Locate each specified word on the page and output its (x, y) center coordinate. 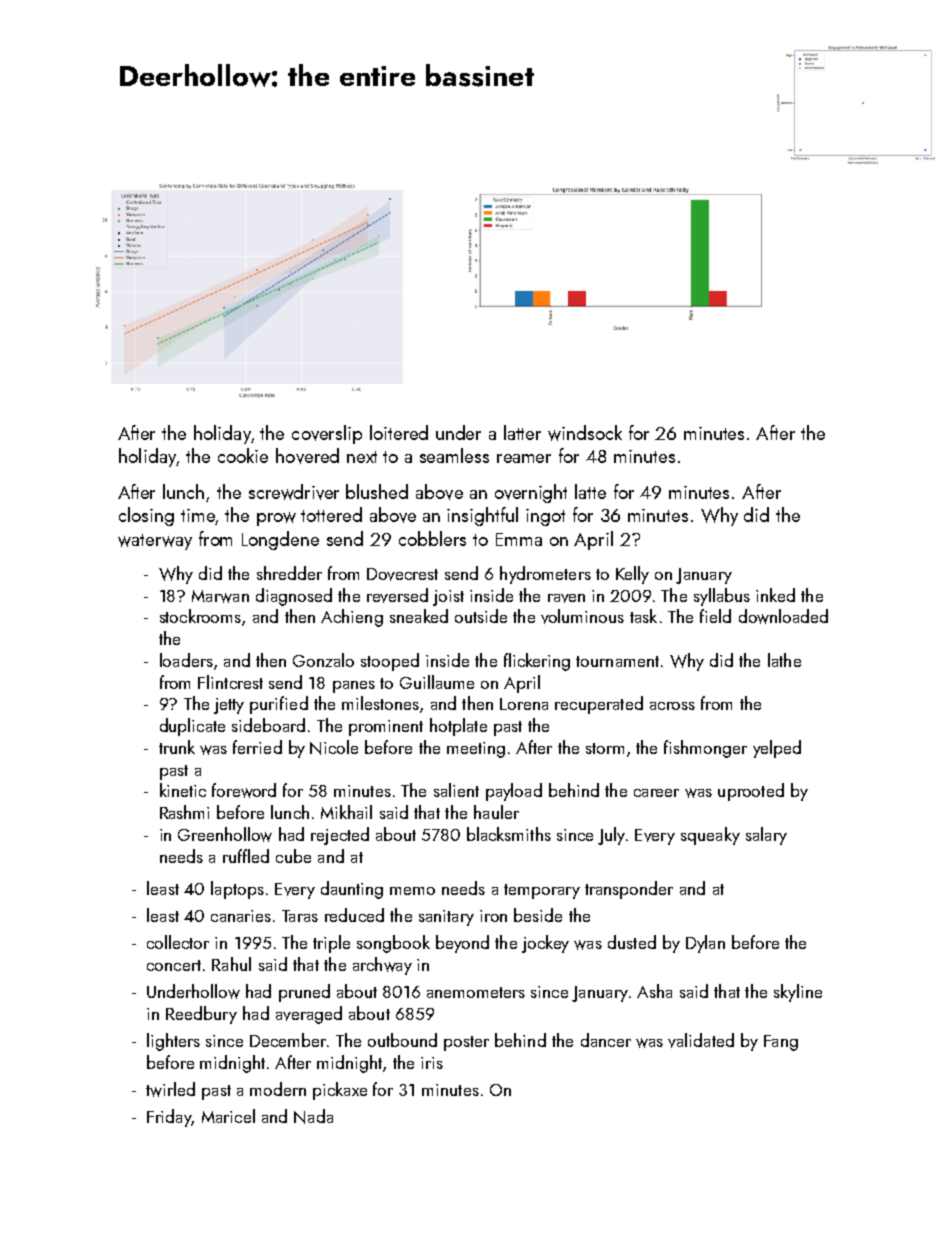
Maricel (228, 1116)
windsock (585, 433)
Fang (781, 1043)
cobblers (432, 538)
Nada (313, 1116)
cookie (243, 455)
